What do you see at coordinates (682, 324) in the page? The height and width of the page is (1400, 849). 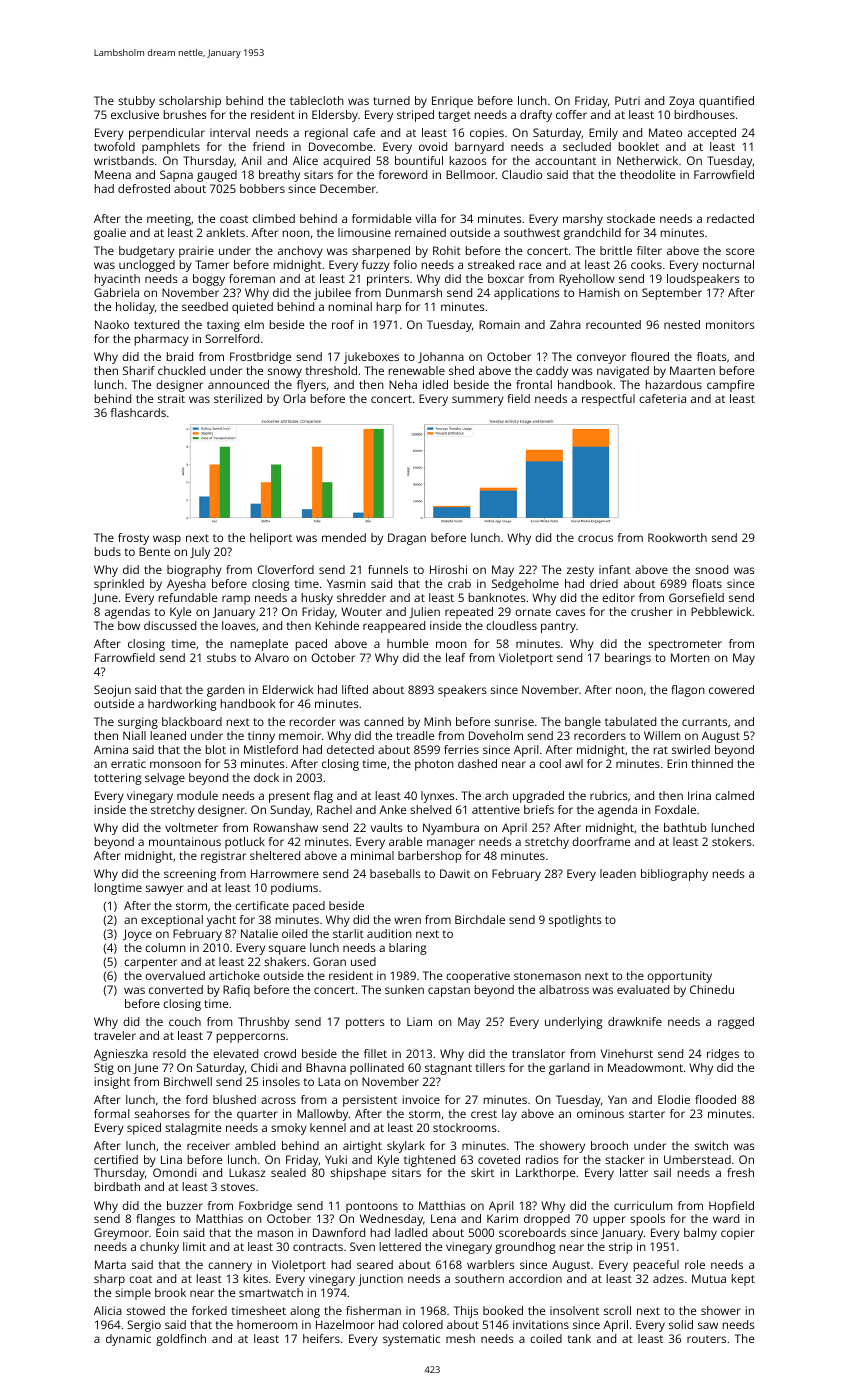 I see `nested` at bounding box center [682, 324].
